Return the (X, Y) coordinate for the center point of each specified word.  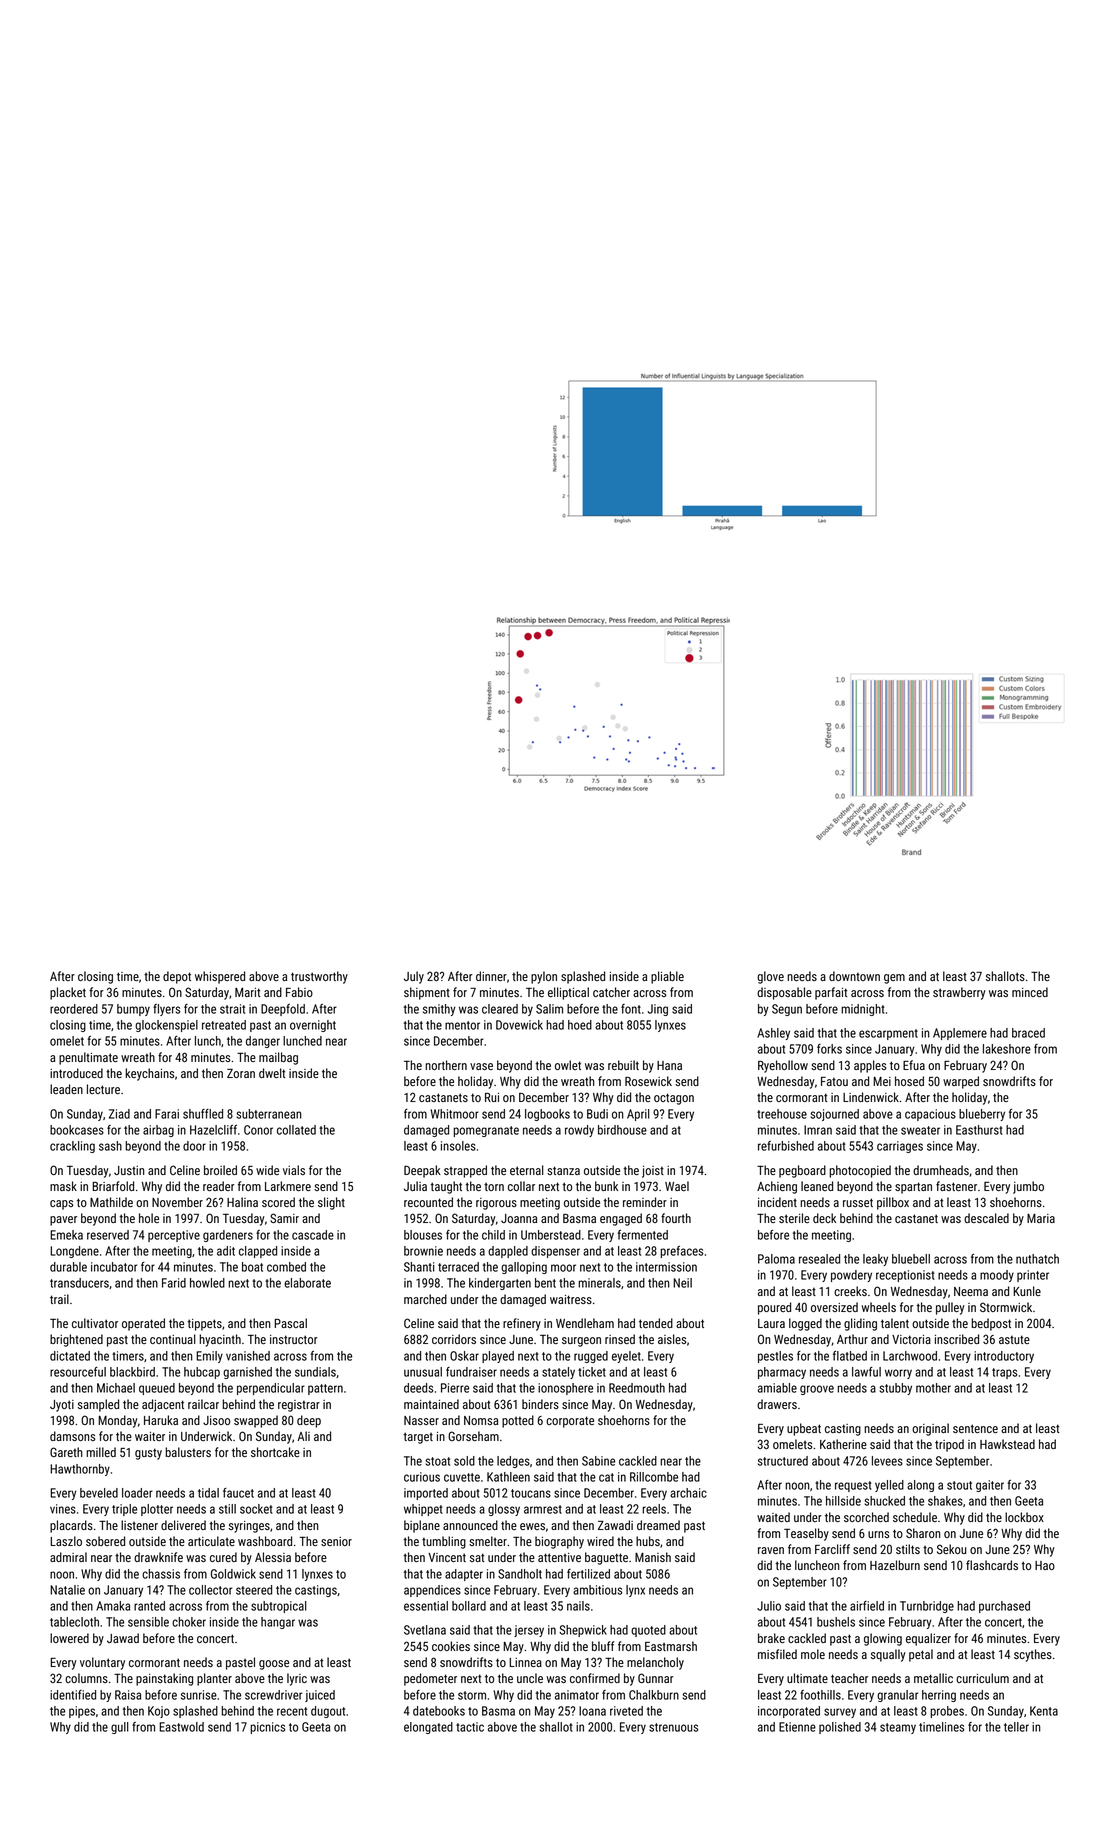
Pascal (290, 1323)
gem (894, 979)
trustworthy (319, 977)
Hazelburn (895, 1565)
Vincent (447, 1557)
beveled (99, 1493)
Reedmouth (637, 1388)
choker (189, 1622)
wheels (878, 1307)
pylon (544, 977)
